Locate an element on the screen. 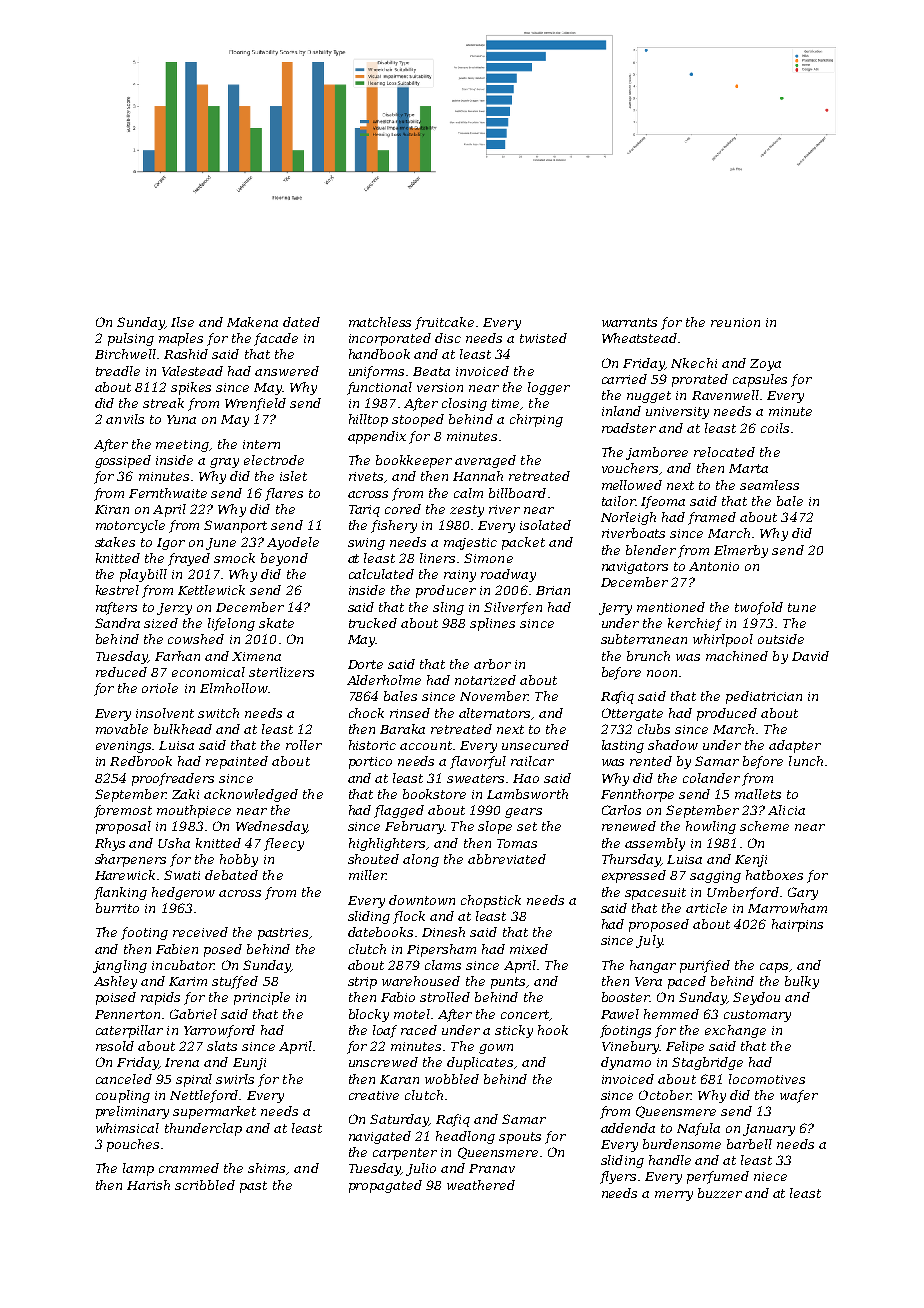 This screenshot has width=924, height=1308. skate is located at coordinates (276, 623).
